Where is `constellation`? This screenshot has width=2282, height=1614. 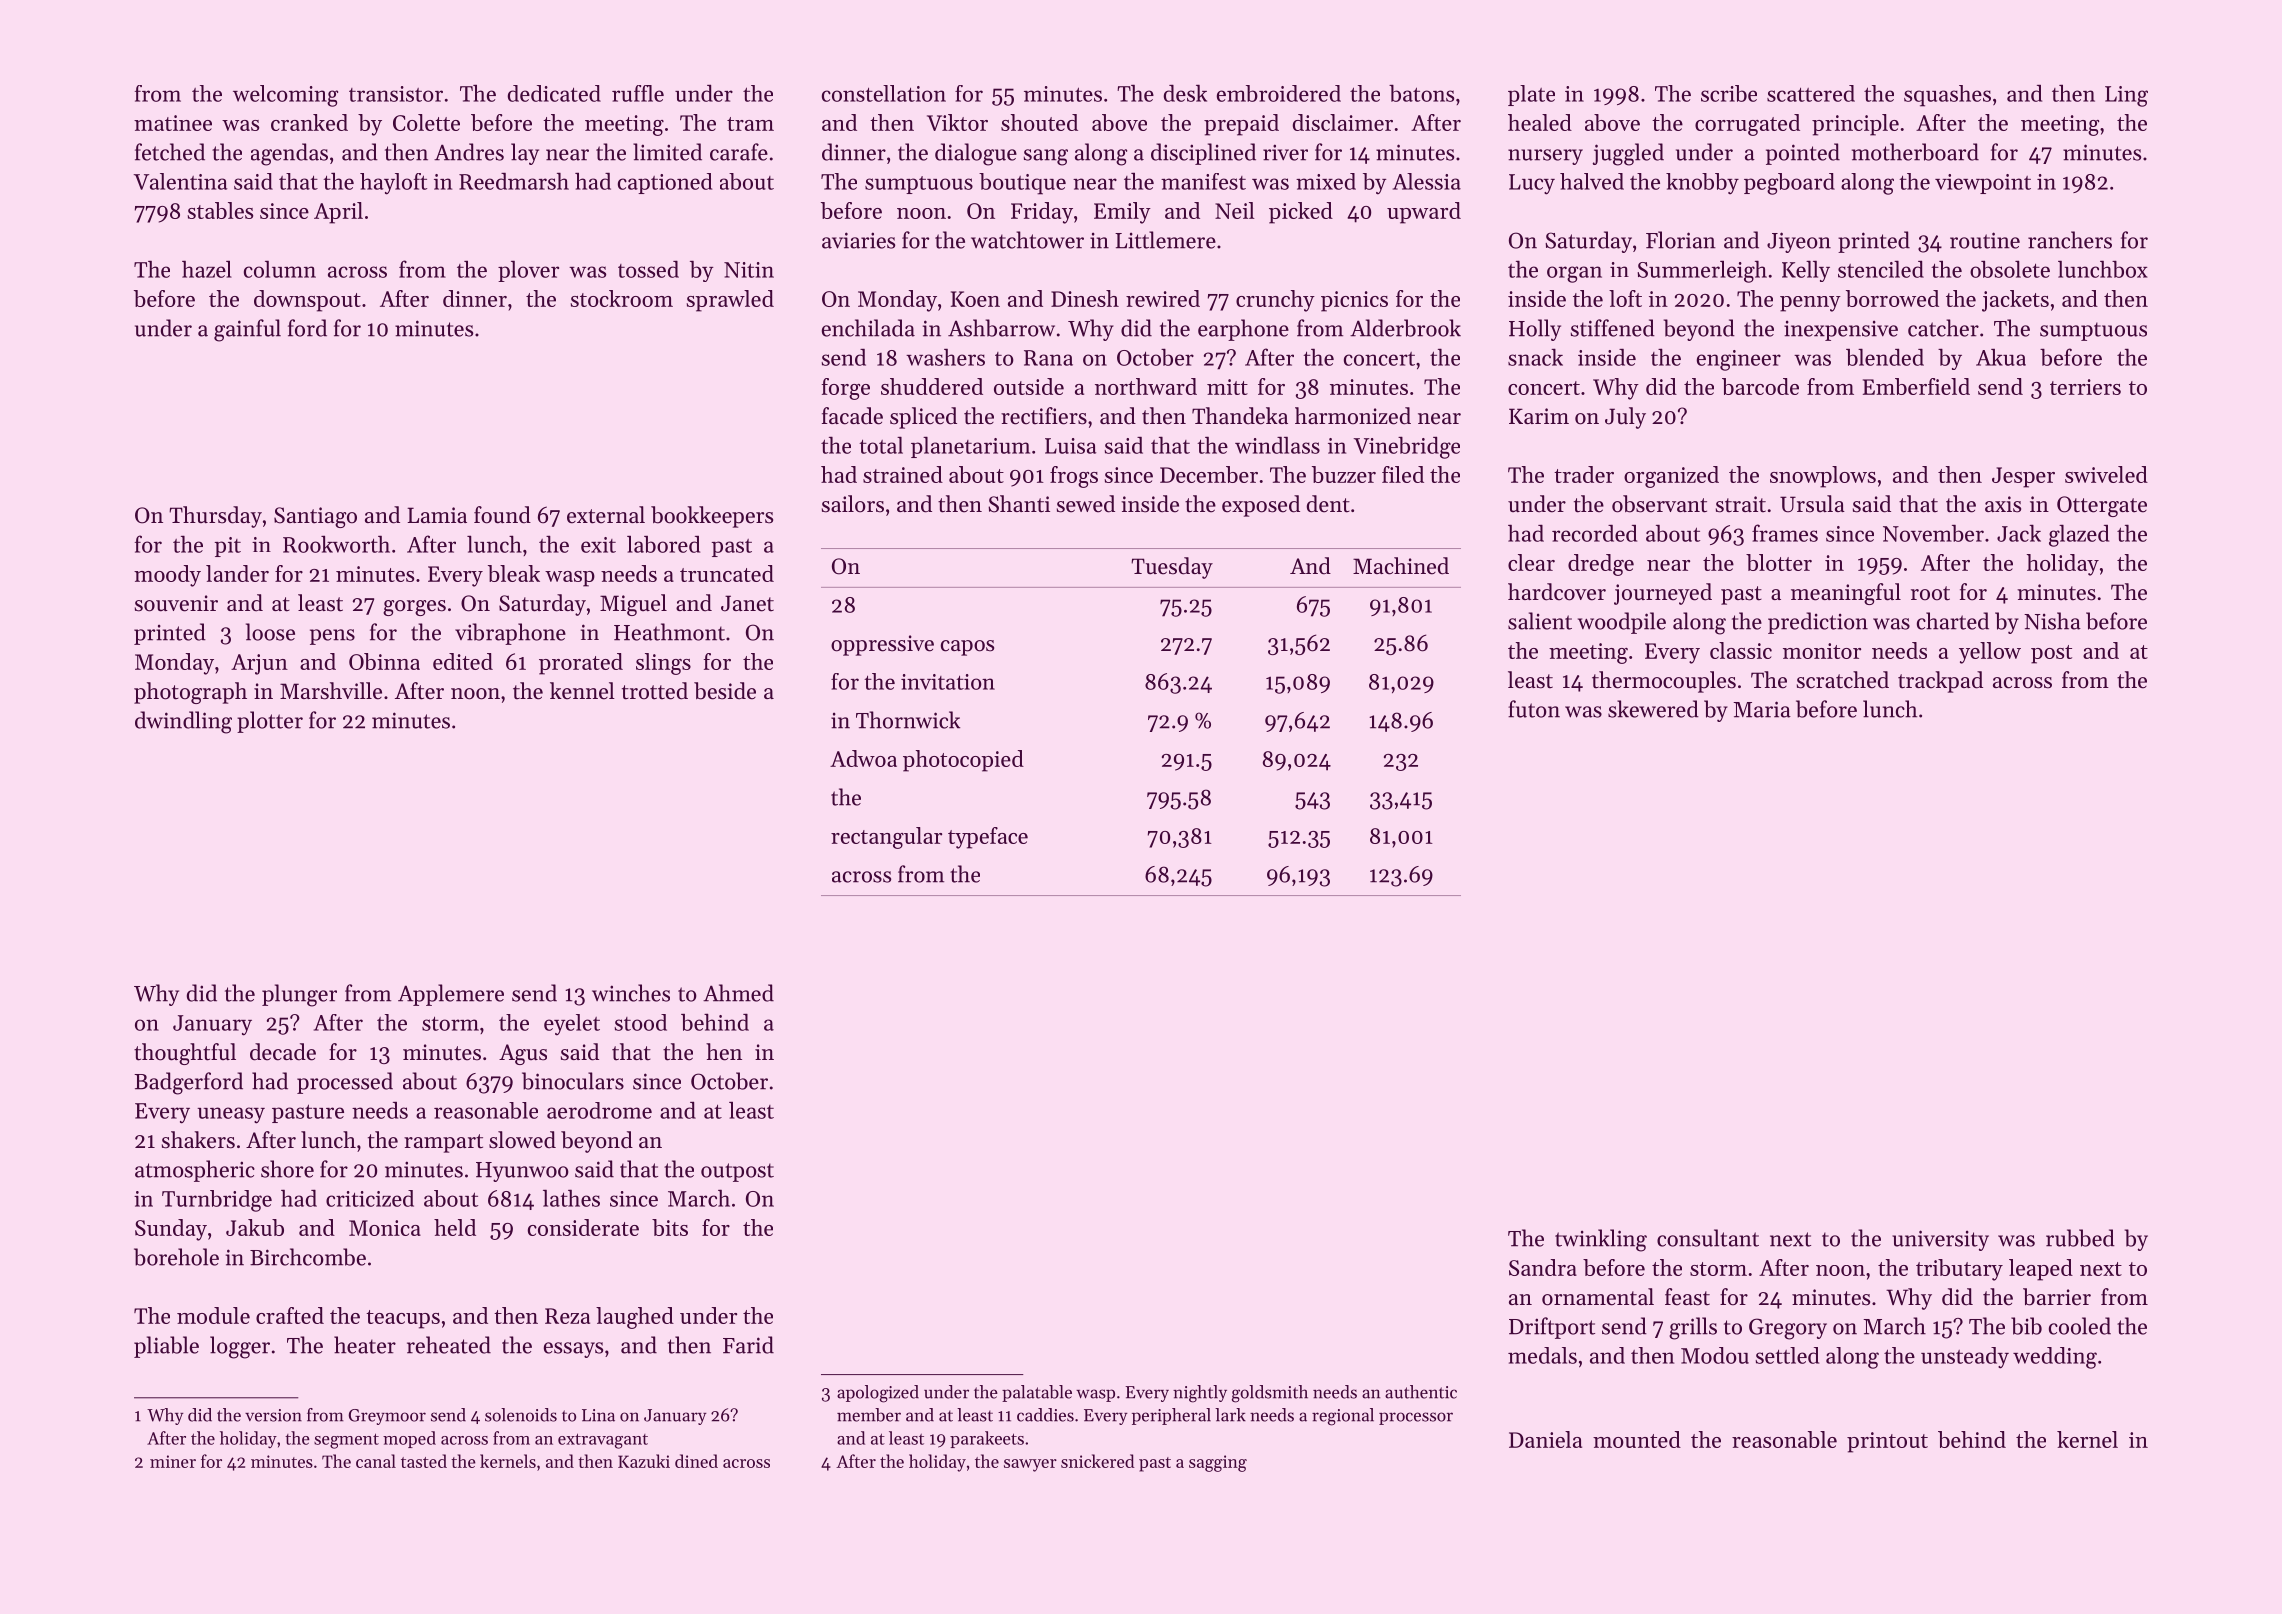
constellation is located at coordinates (884, 93).
